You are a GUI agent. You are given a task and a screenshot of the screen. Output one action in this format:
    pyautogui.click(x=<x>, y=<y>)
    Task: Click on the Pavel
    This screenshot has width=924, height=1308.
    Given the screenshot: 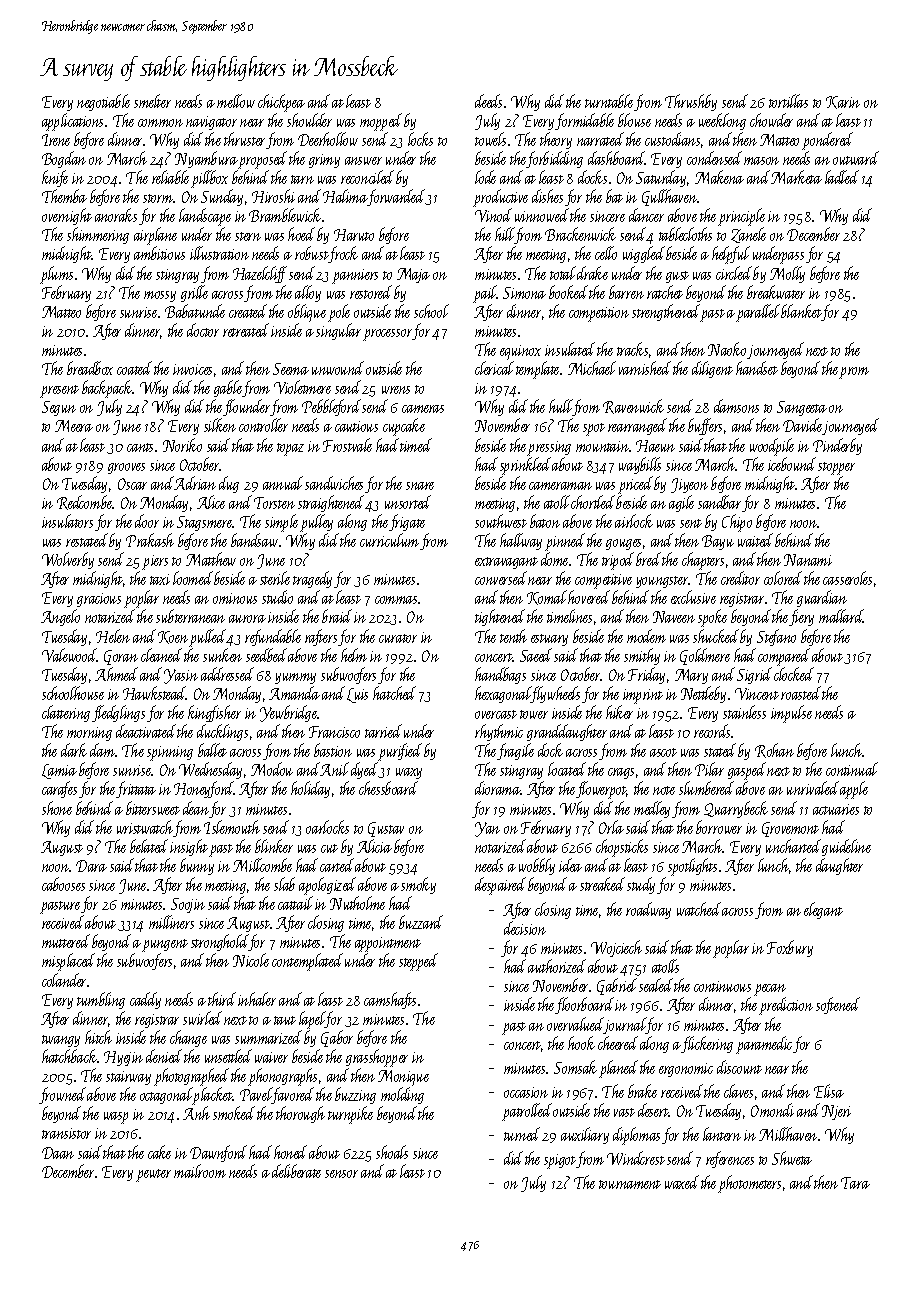 What is the action you would take?
    pyautogui.click(x=256, y=1096)
